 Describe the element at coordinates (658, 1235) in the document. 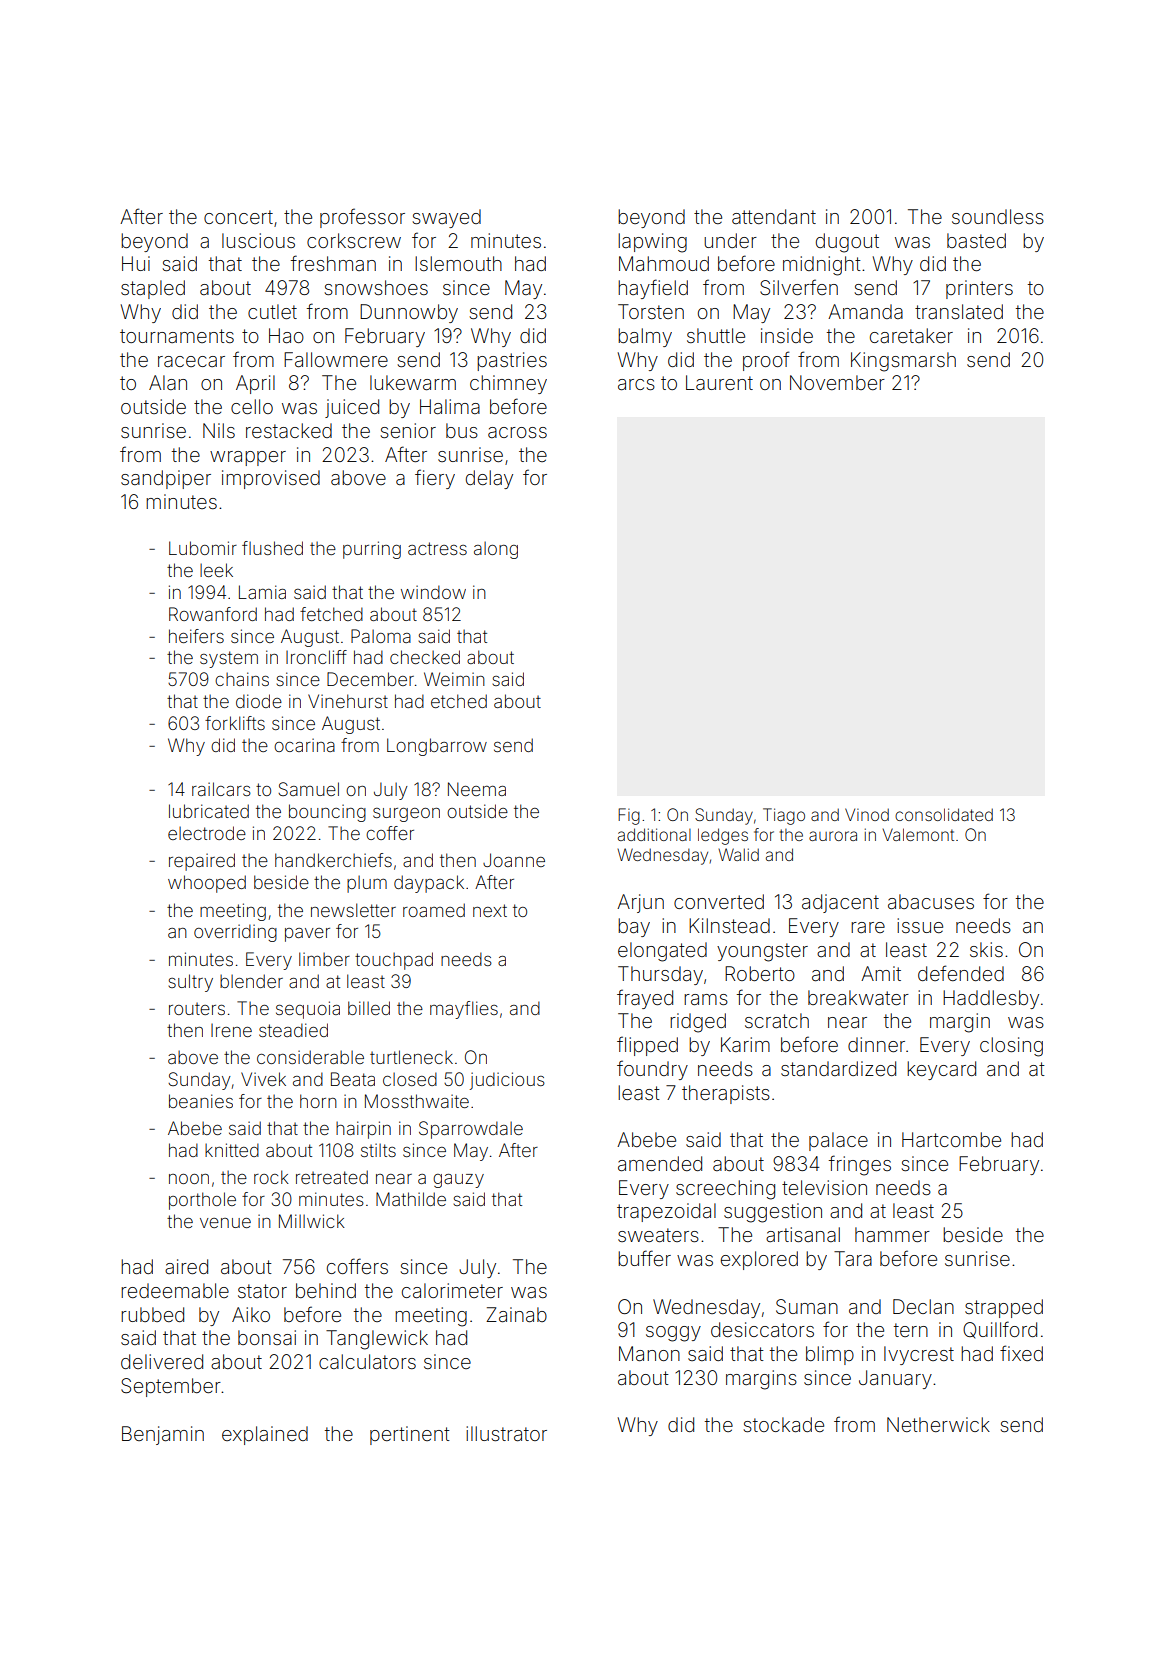

I see `sweaters` at that location.
